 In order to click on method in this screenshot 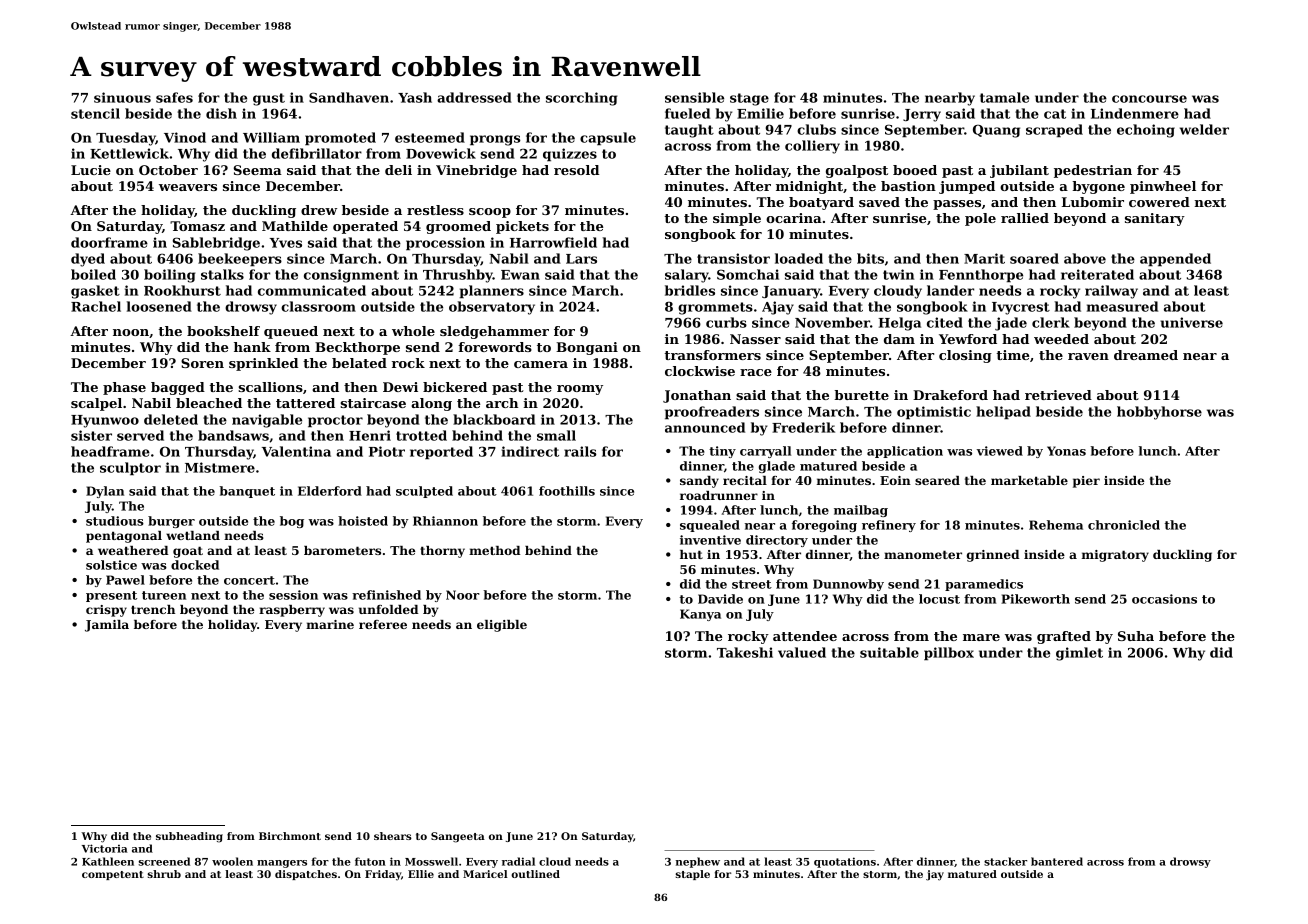, I will do `click(494, 550)`.
